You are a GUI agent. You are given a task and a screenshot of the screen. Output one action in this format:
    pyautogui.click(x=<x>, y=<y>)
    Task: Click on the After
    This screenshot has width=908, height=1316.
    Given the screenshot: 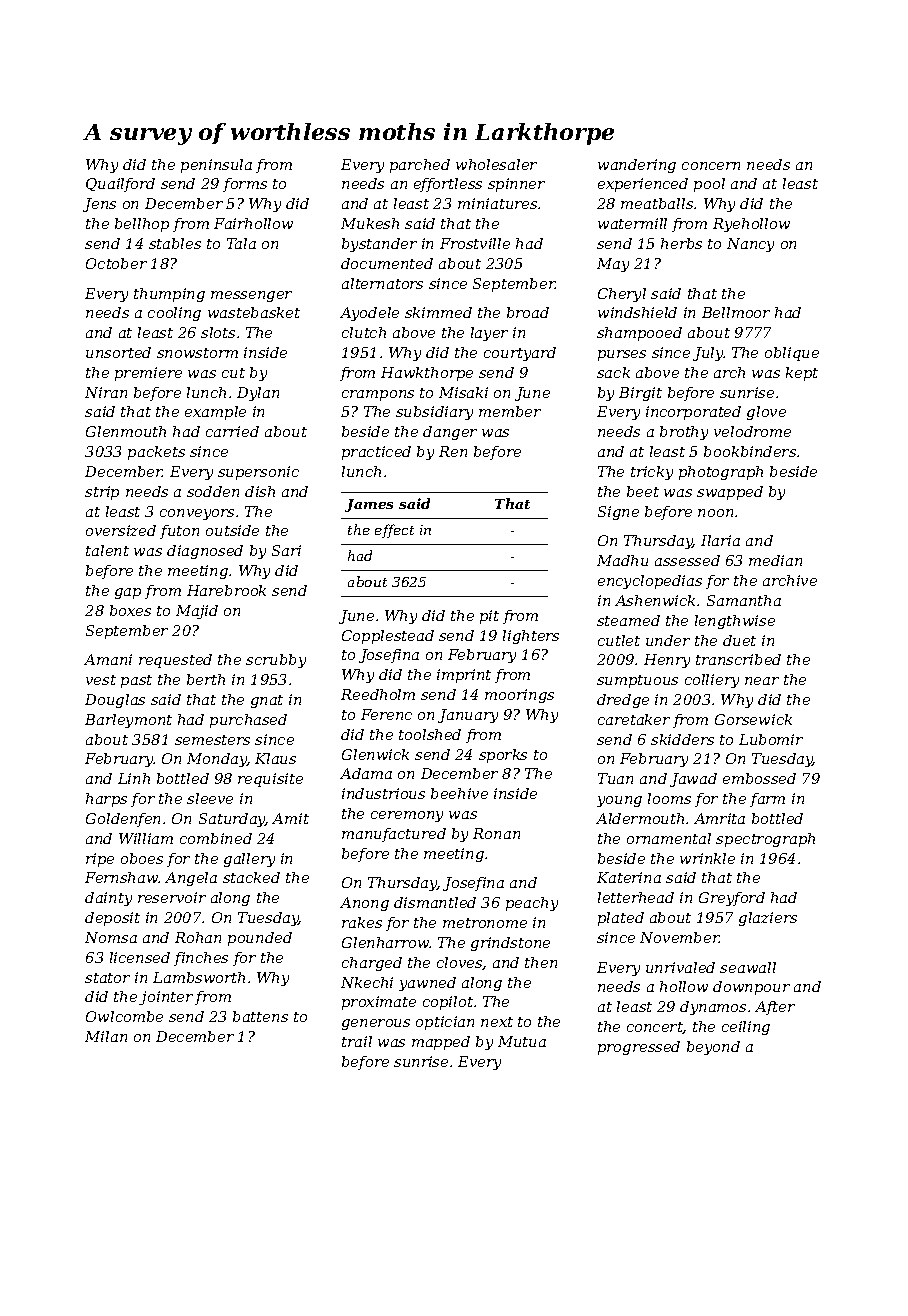 What is the action you would take?
    pyautogui.click(x=775, y=1008)
